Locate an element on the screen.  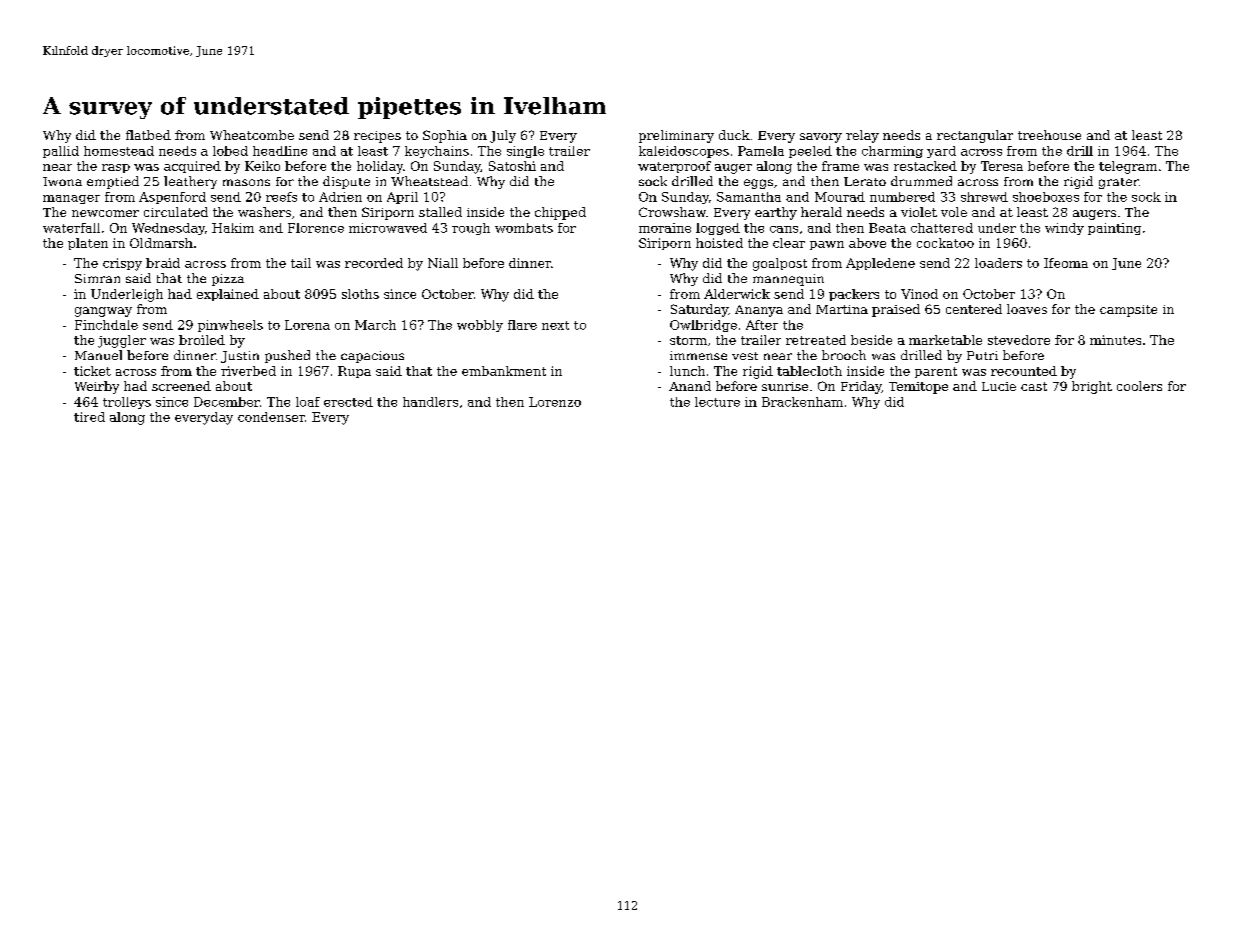
Ifeoma is located at coordinates (1066, 263).
